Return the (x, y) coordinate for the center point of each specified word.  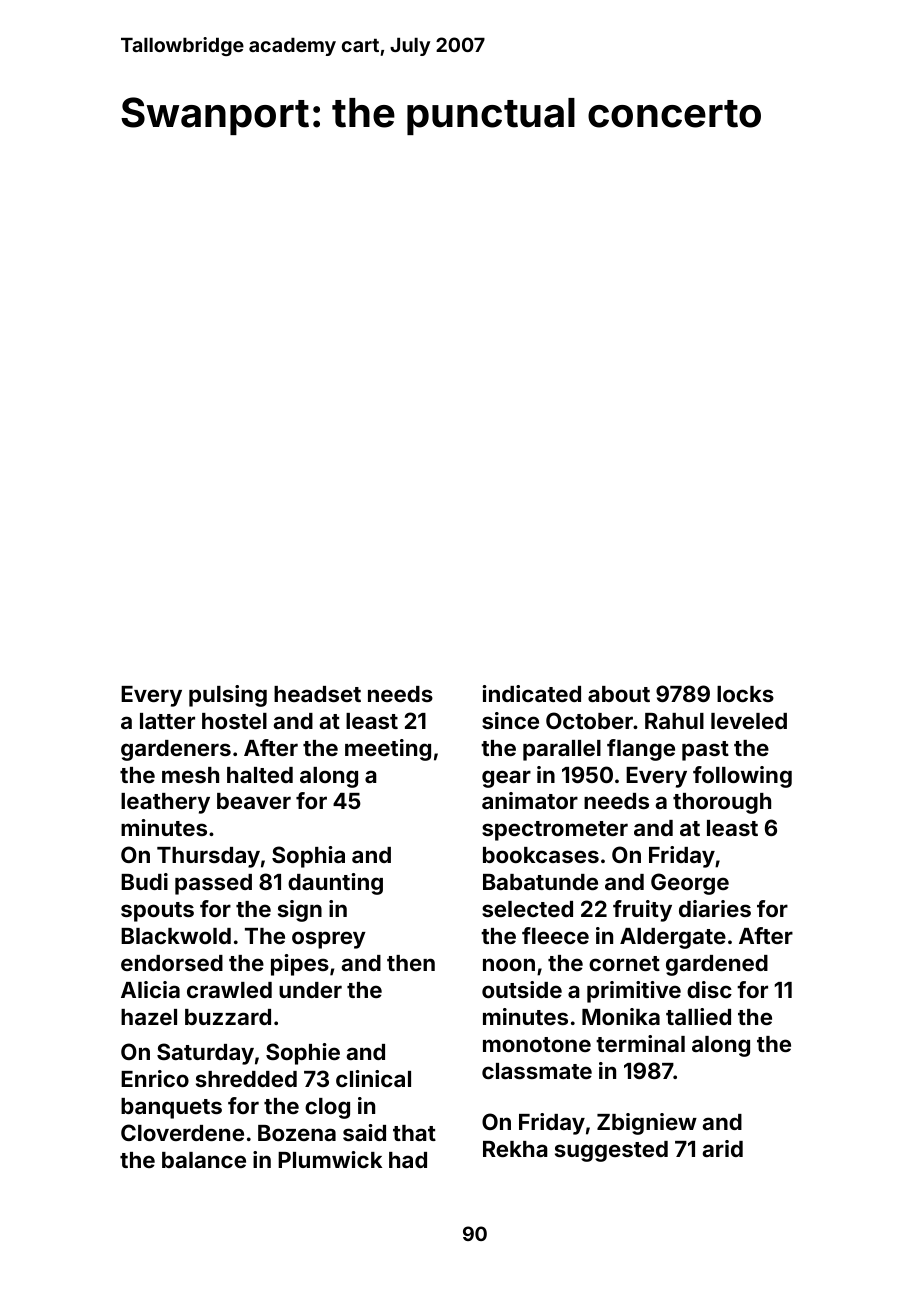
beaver (254, 801)
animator (530, 800)
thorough (722, 803)
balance (204, 1160)
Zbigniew (647, 1124)
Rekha (515, 1149)
